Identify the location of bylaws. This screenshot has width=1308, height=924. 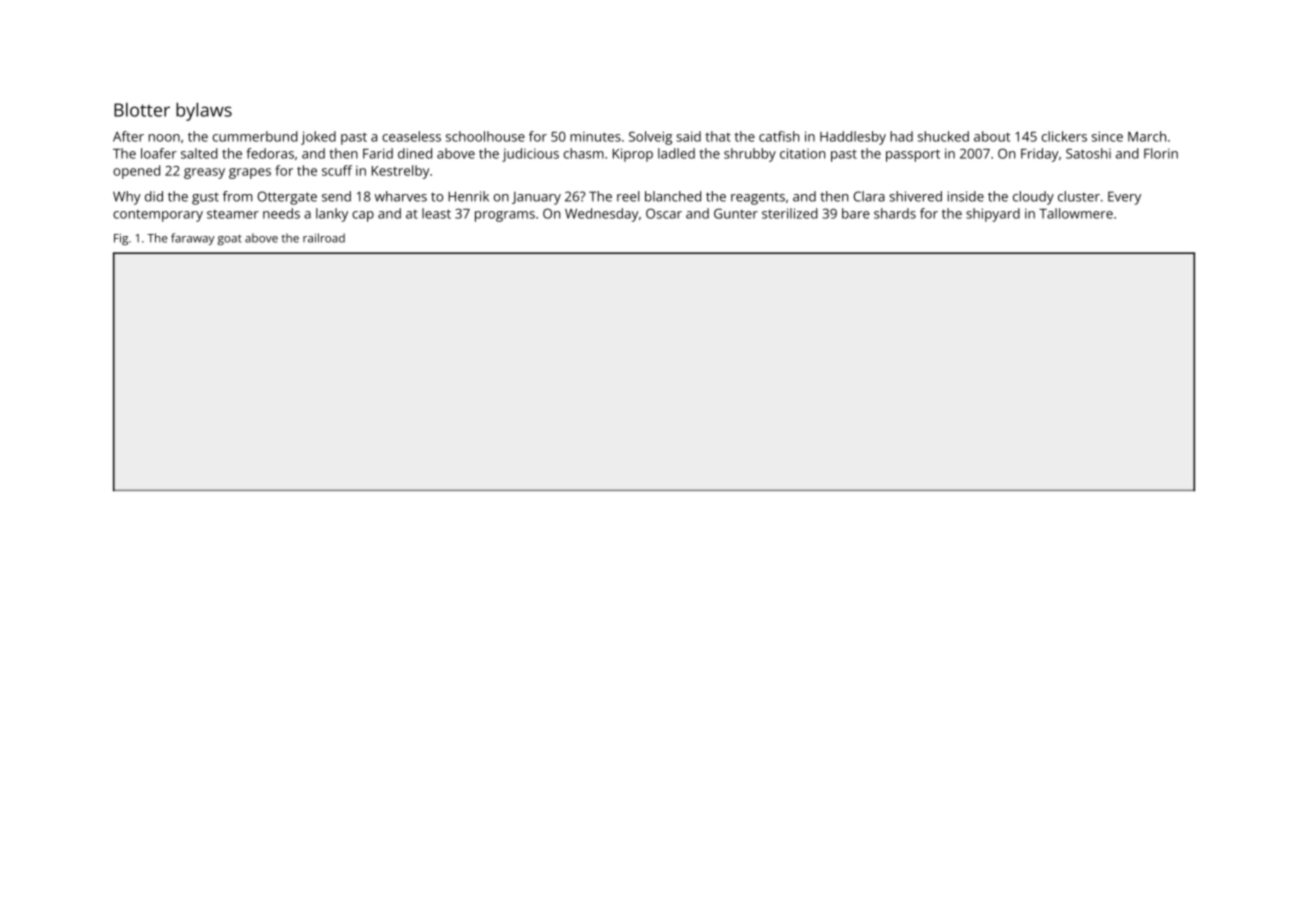
(204, 112).
